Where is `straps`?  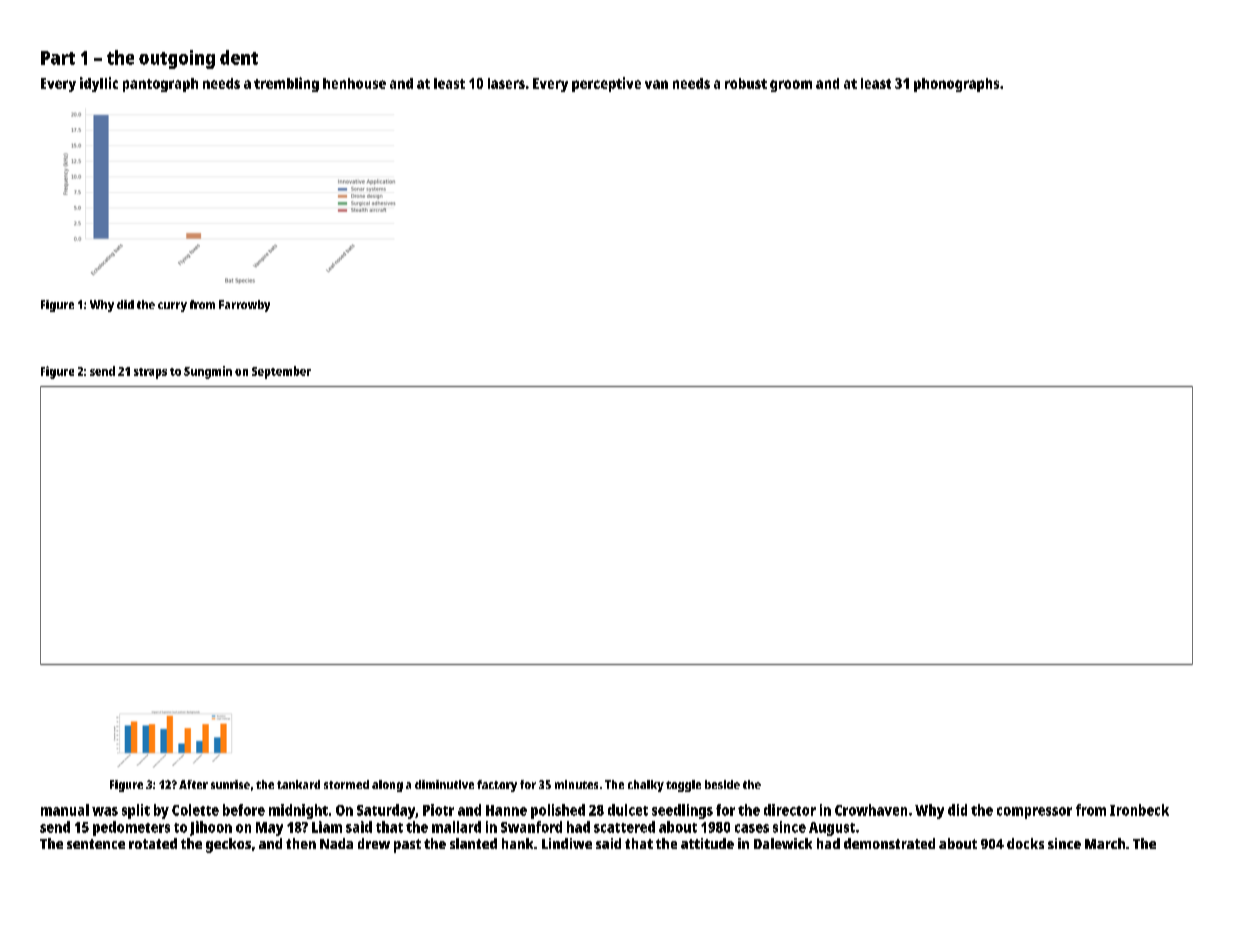
straps is located at coordinates (150, 373).
